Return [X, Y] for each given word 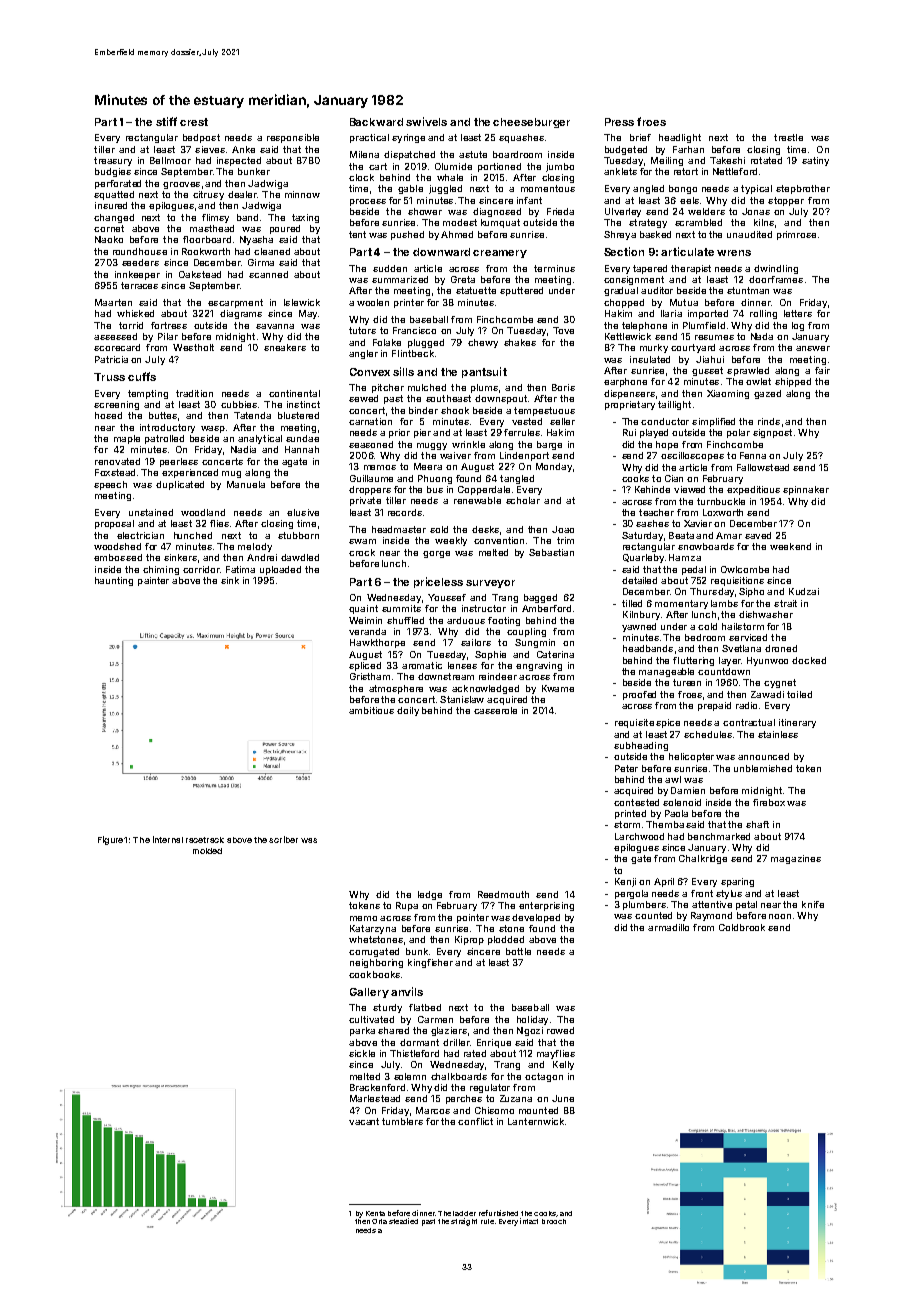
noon [780, 916]
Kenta [375, 1213]
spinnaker [806, 490]
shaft [757, 824]
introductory [167, 428]
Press [619, 122]
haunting [114, 581]
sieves [210, 149]
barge [549, 445]
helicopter [691, 757]
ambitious [371, 710]
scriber [283, 839]
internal [168, 839]
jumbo [560, 167]
